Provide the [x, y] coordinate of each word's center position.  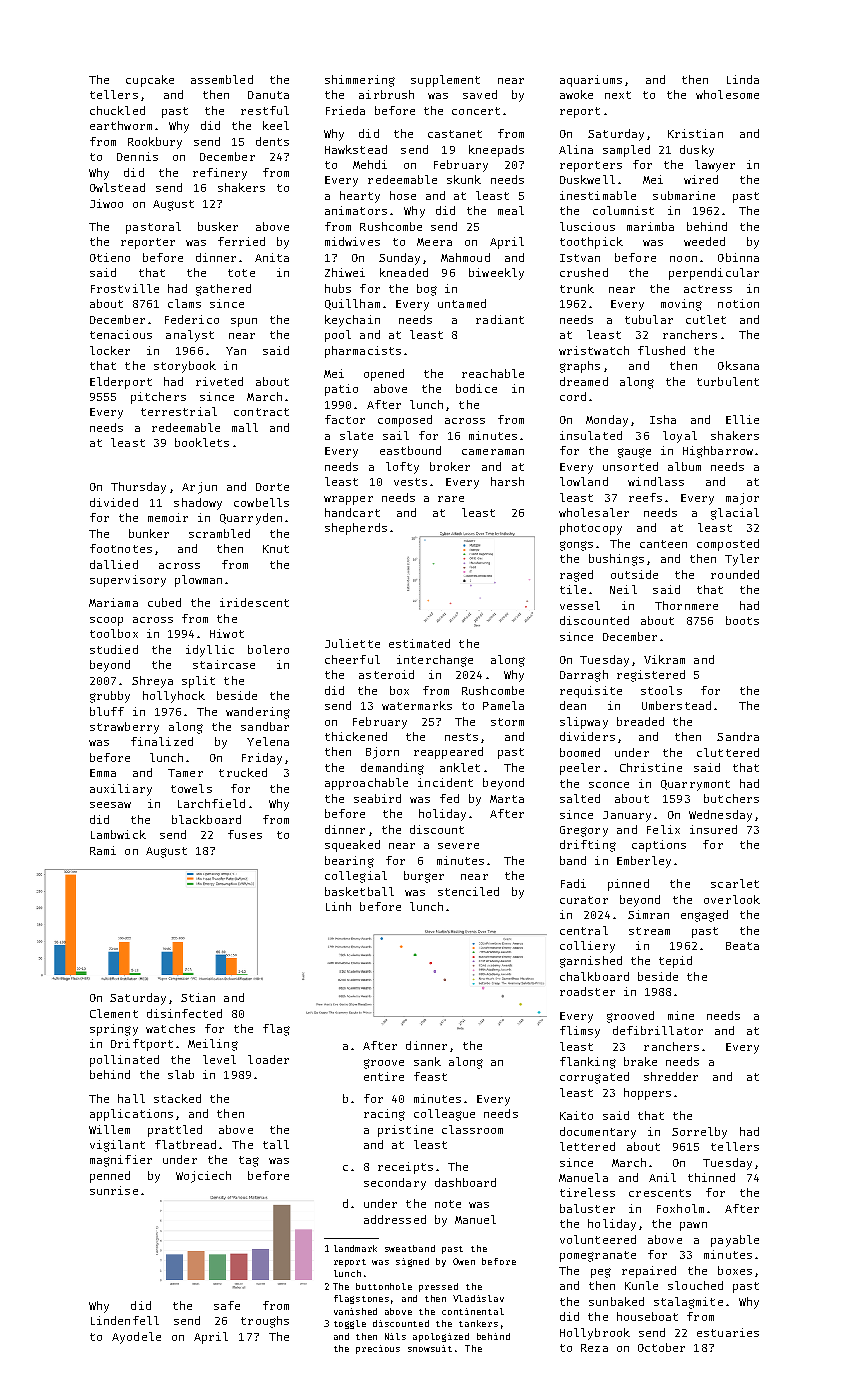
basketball [359, 891]
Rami [103, 850]
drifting [588, 846]
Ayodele [136, 1338]
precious [378, 1349]
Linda [743, 79]
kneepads [496, 151]
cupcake [150, 81]
